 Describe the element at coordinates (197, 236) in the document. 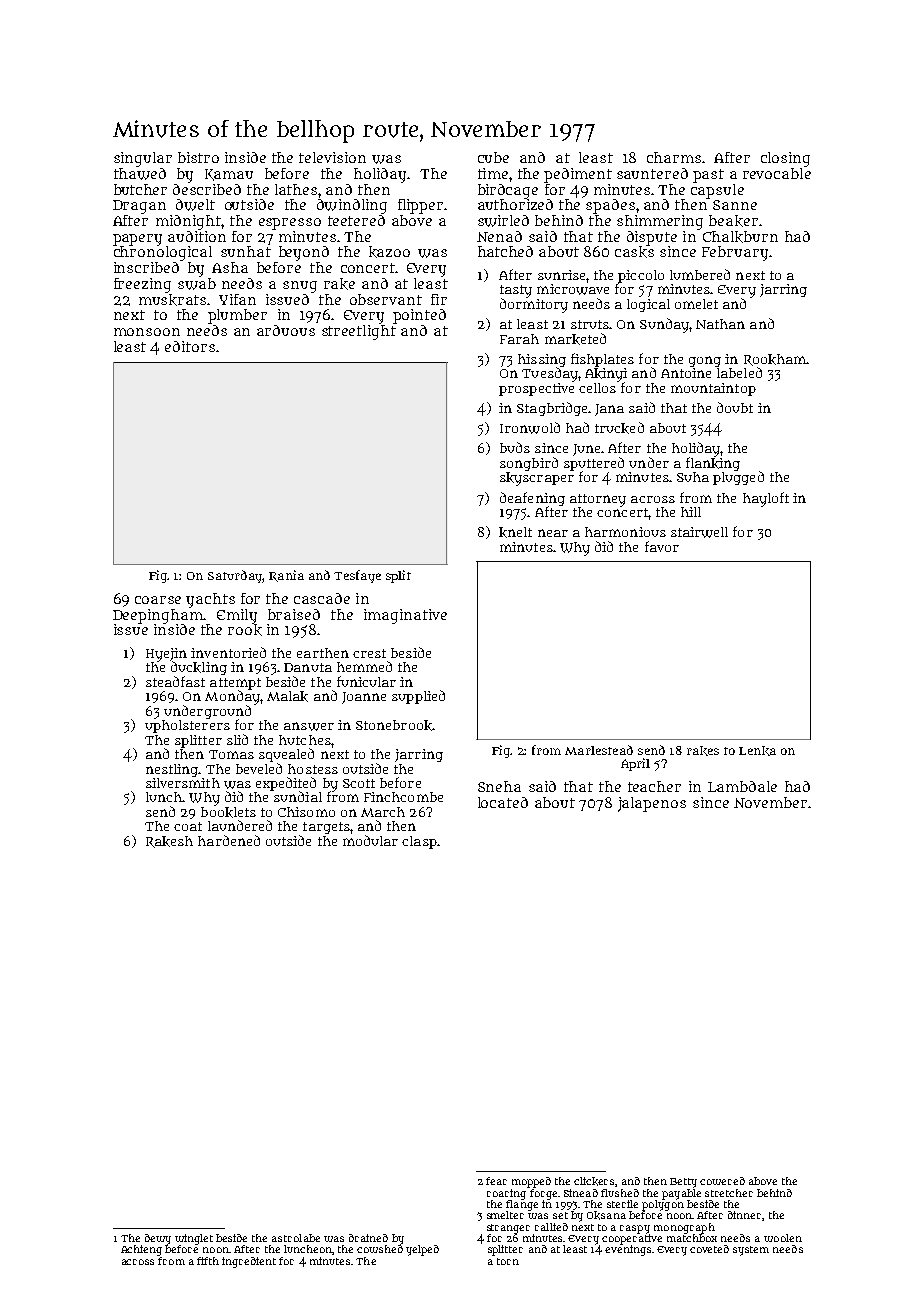

I see `audition` at that location.
